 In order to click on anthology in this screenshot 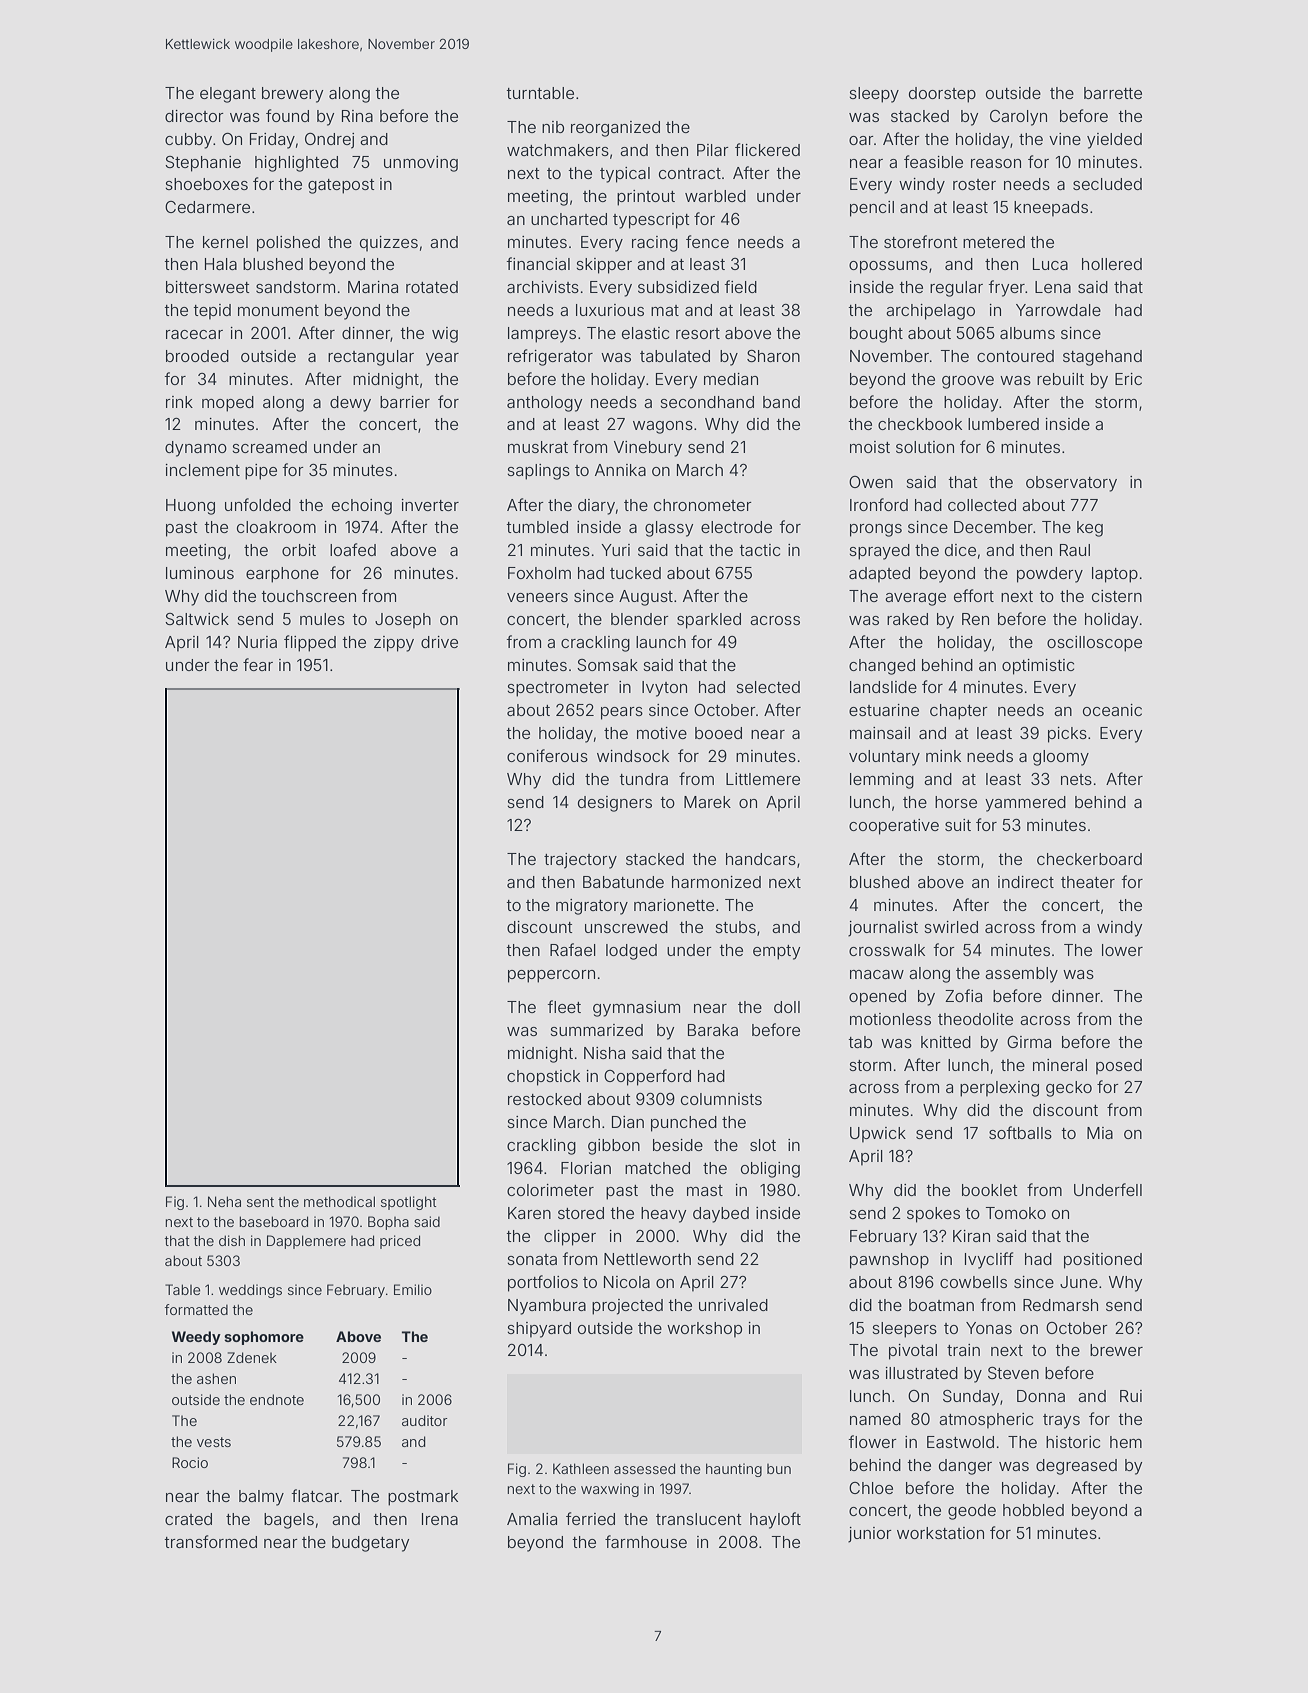, I will do `click(544, 404)`.
